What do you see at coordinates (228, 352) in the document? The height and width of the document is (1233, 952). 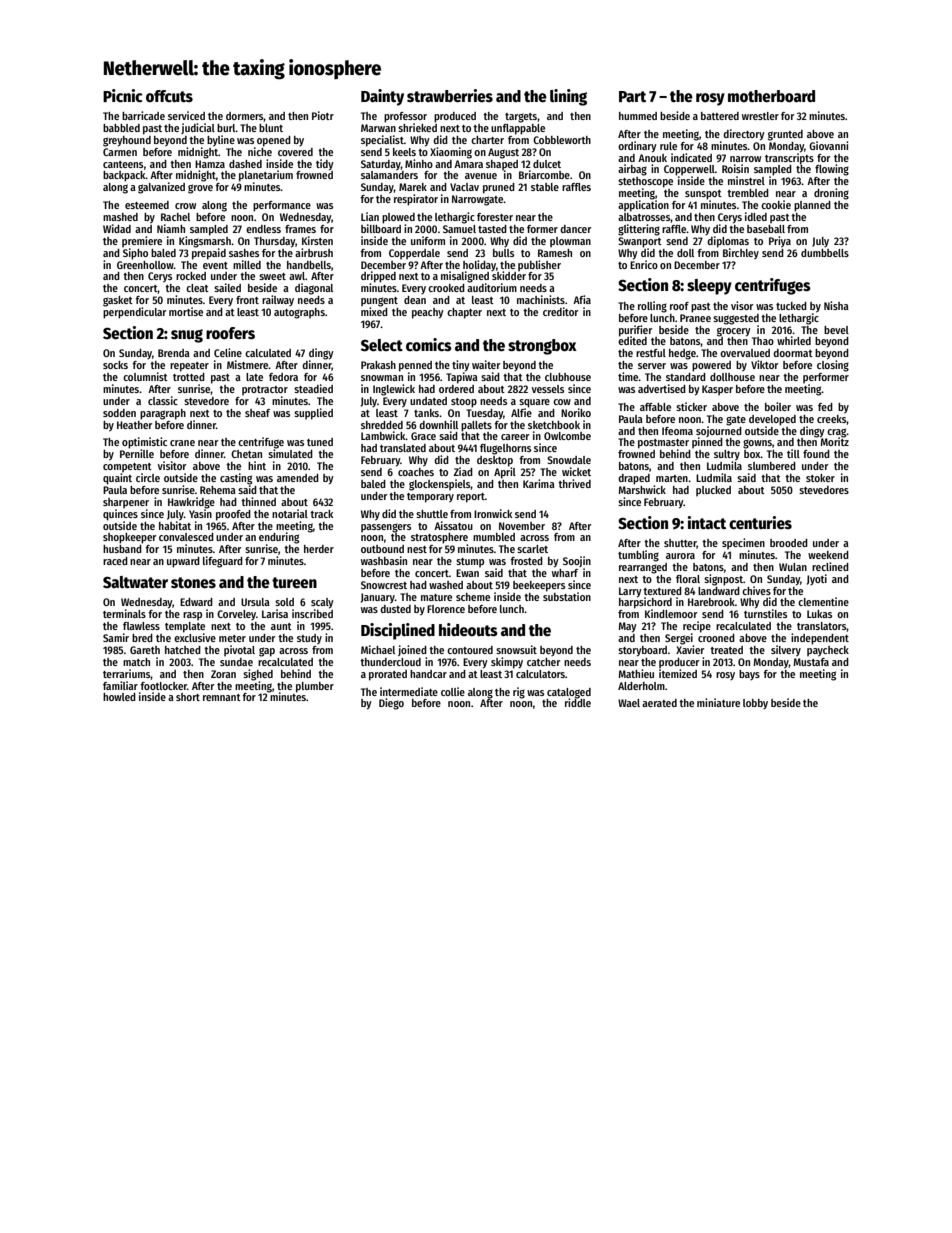 I see `Celine` at bounding box center [228, 352].
